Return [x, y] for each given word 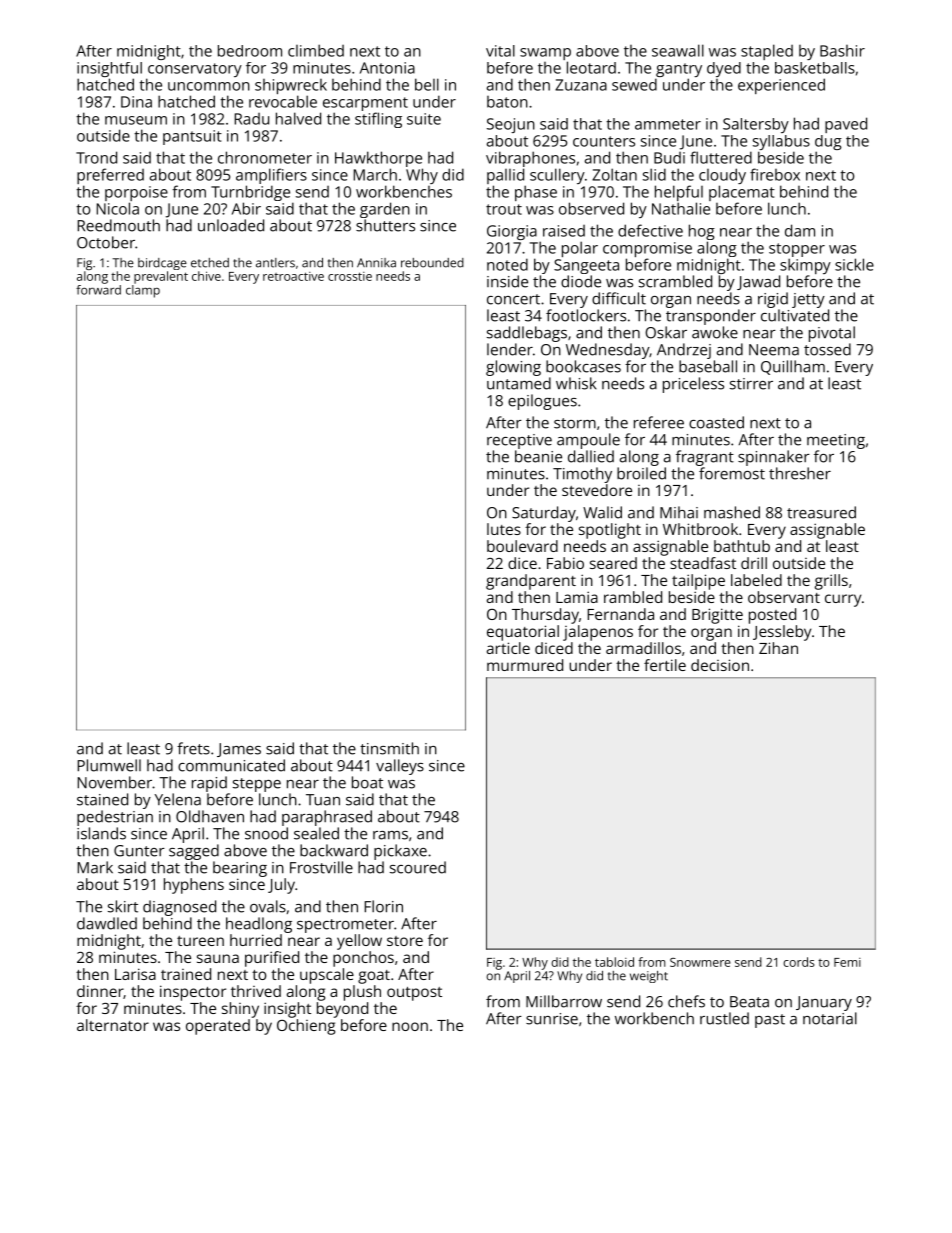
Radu [252, 119]
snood [266, 833]
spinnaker [774, 458]
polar [580, 249]
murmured [525, 665]
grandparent [531, 582]
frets [193, 748]
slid [654, 174]
